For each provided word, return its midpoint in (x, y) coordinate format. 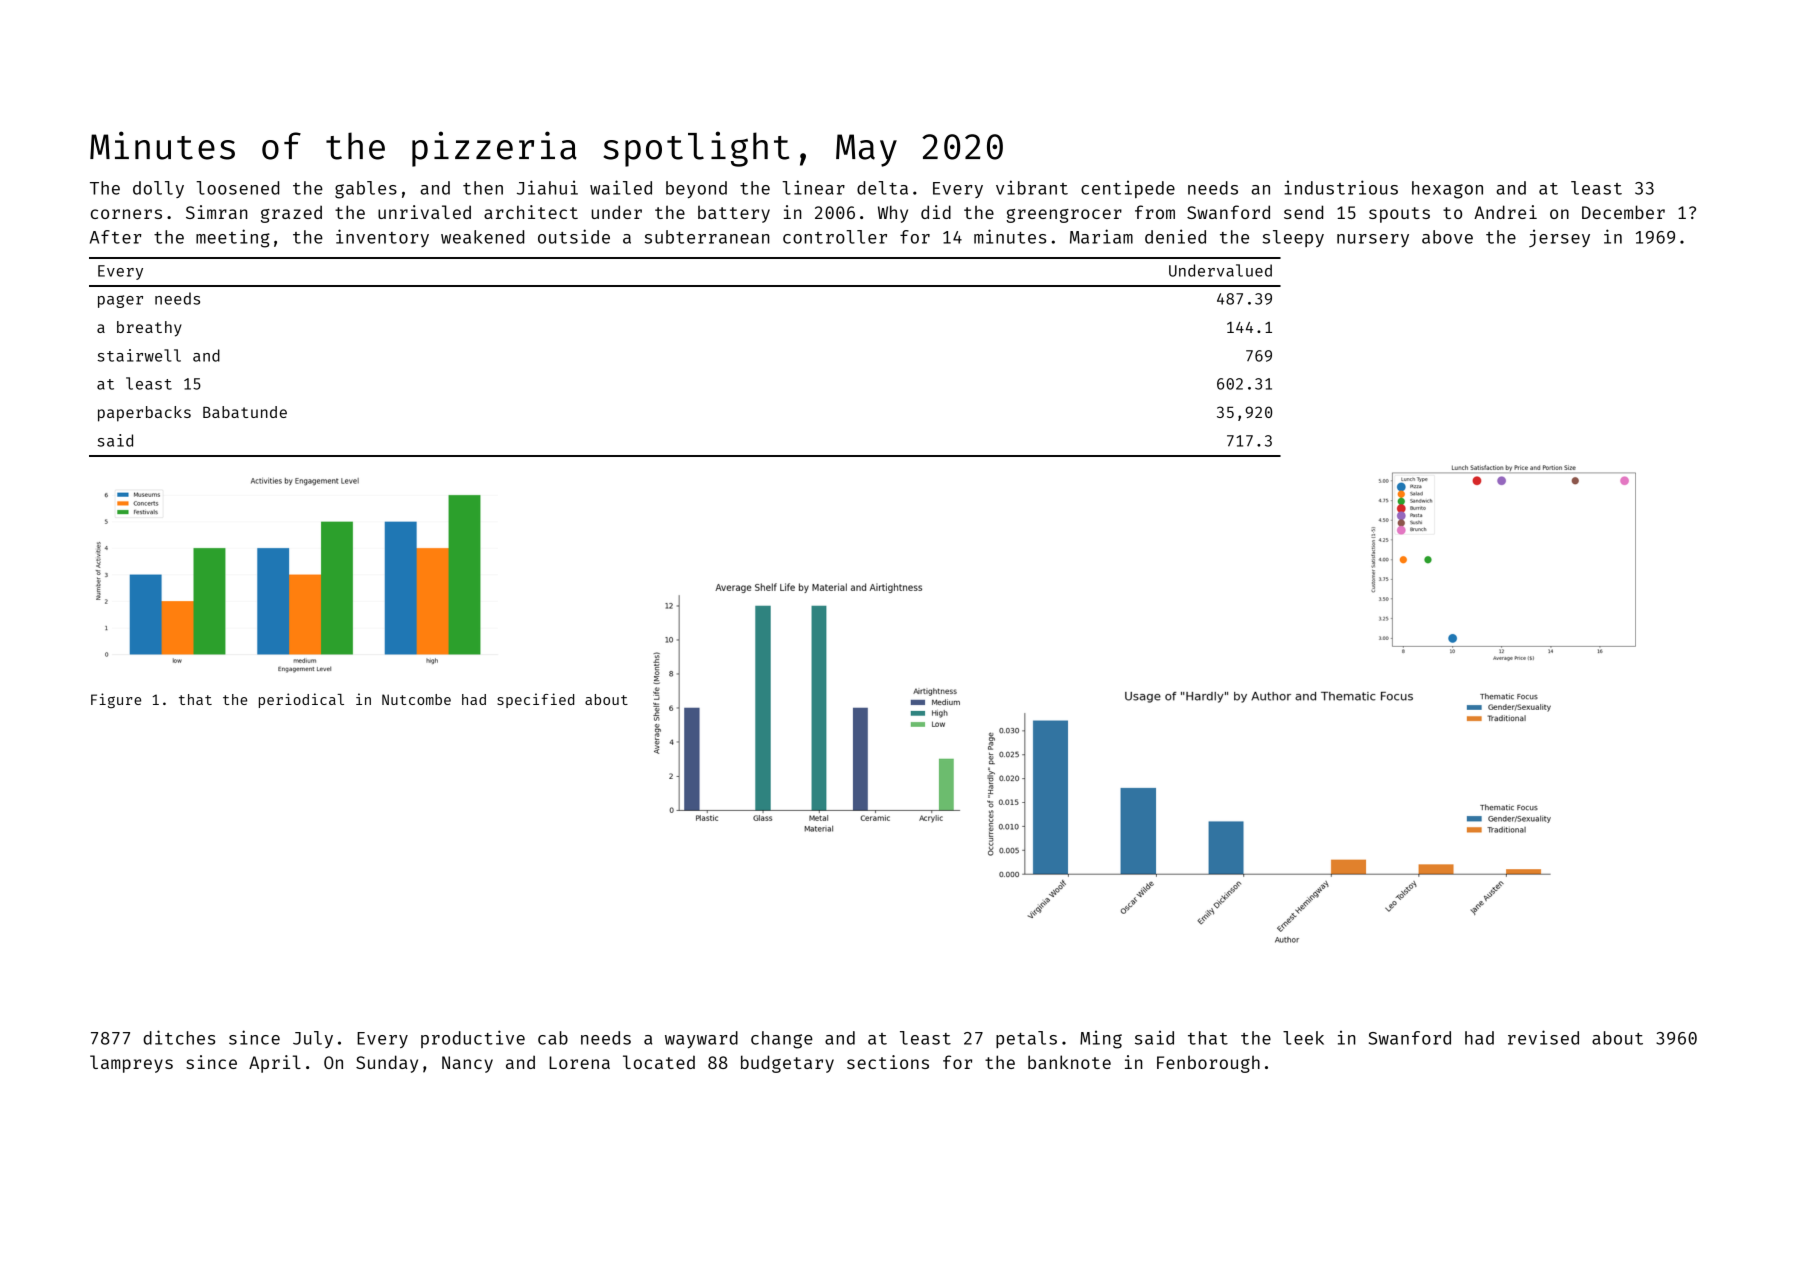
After (115, 237)
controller (835, 237)
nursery (1373, 240)
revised (1543, 1037)
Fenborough (1208, 1064)
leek (1303, 1038)
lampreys (131, 1064)
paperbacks (144, 414)
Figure (116, 700)
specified (535, 700)
